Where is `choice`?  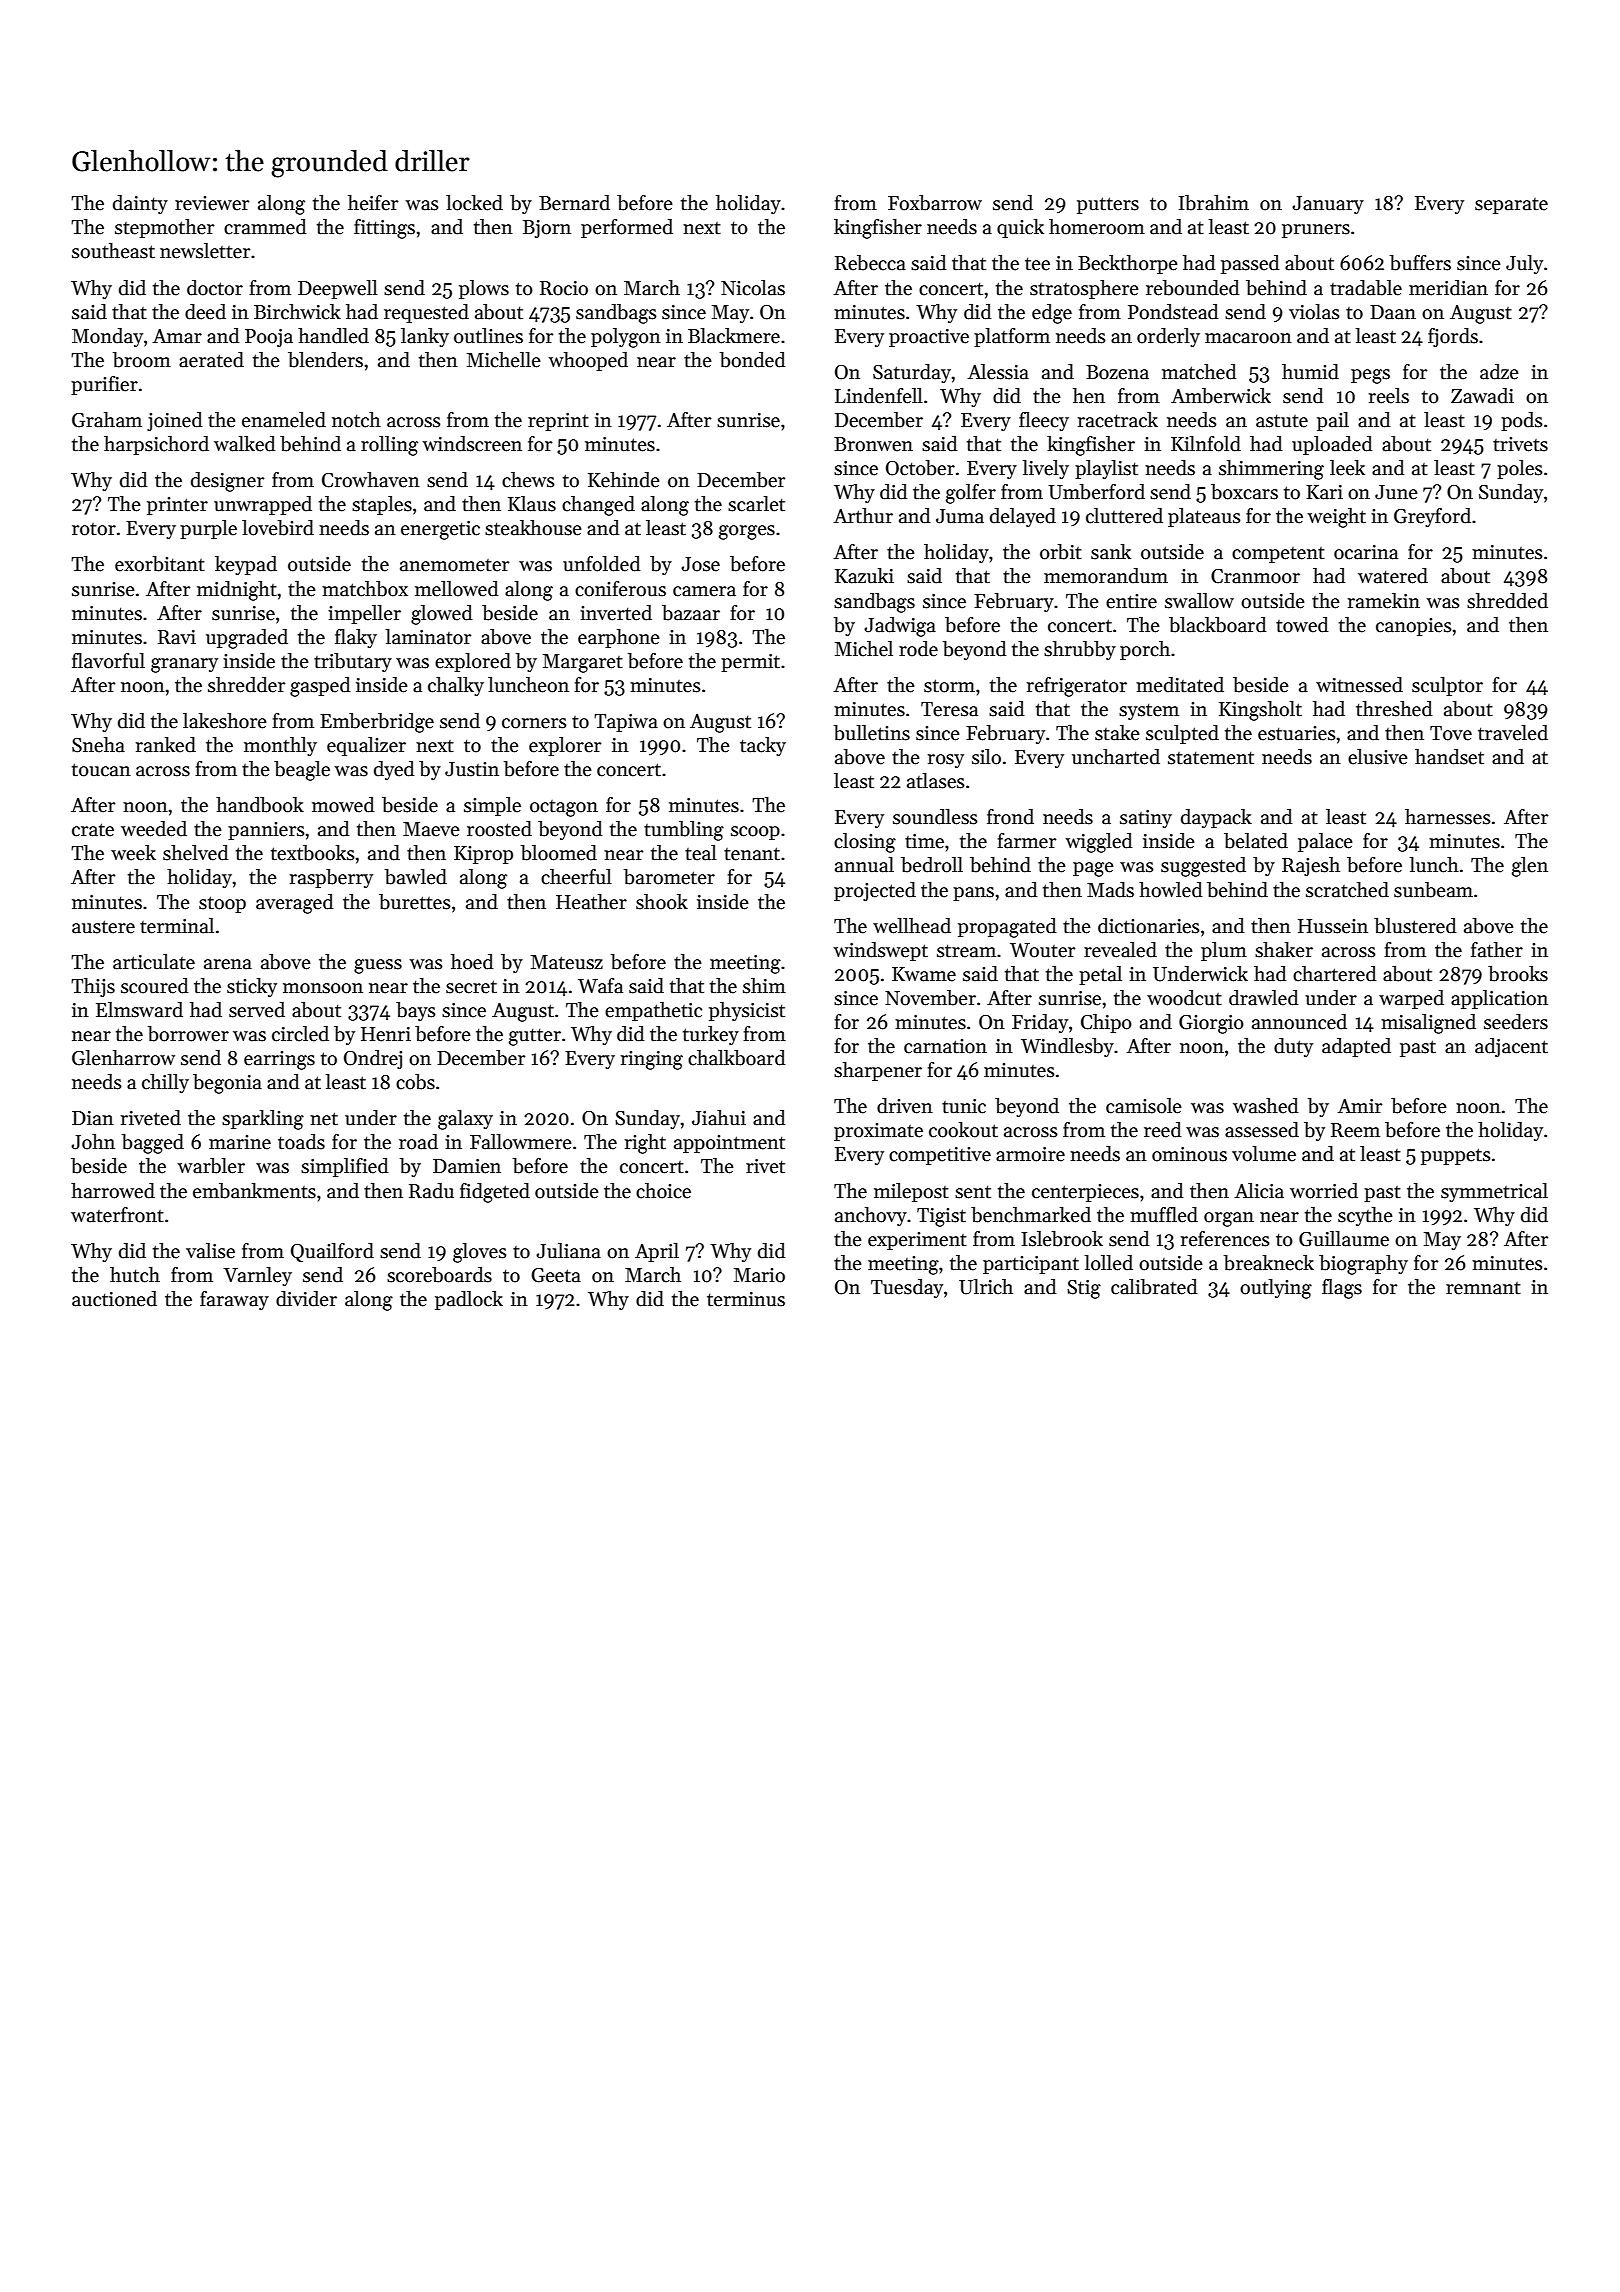 choice is located at coordinates (663, 1191).
